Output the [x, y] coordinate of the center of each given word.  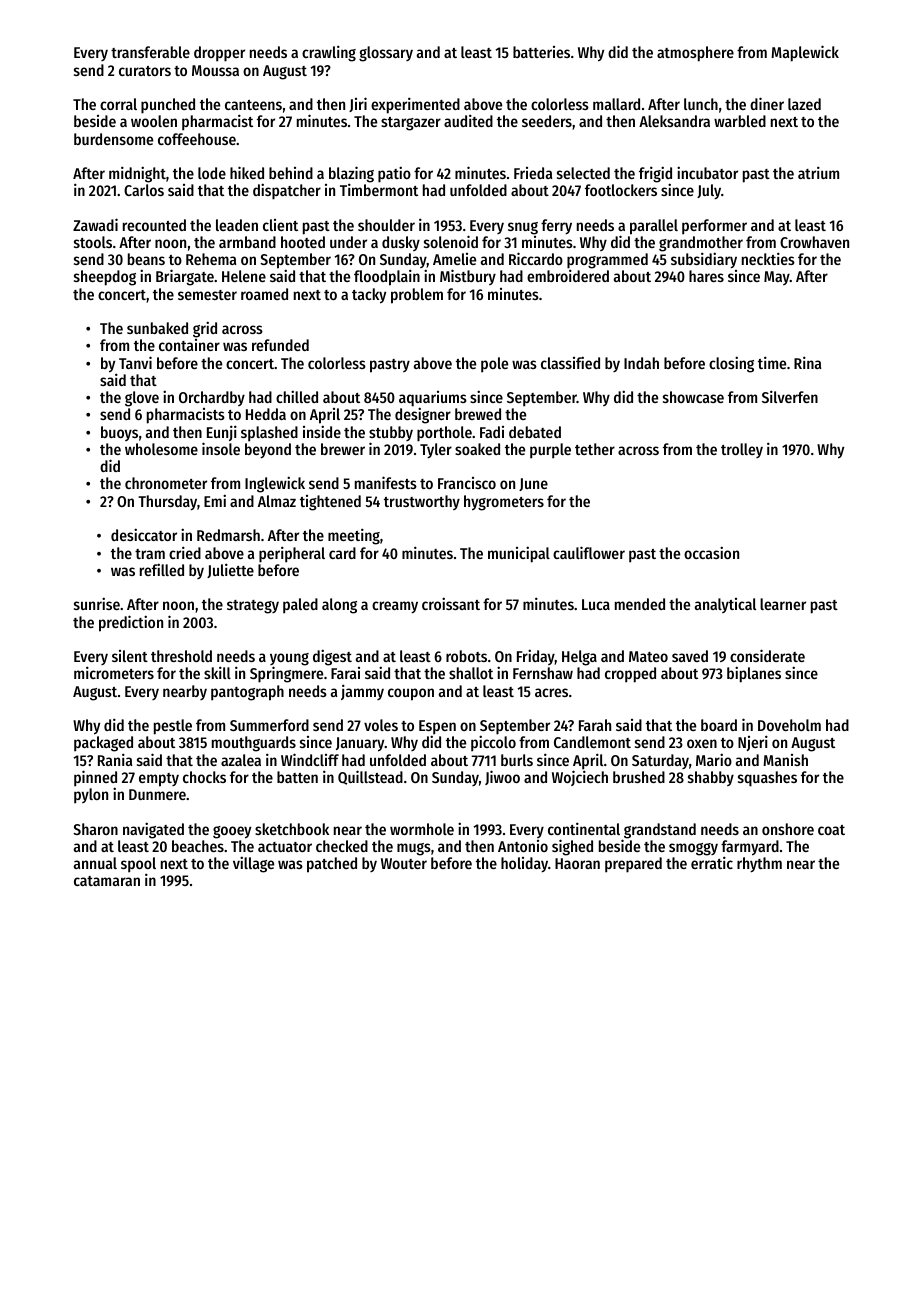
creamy [395, 607]
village [253, 864]
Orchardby [212, 398]
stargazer [411, 124]
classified [570, 362]
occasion [711, 552]
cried [185, 552]
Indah [641, 363]
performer [714, 226]
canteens [253, 105]
